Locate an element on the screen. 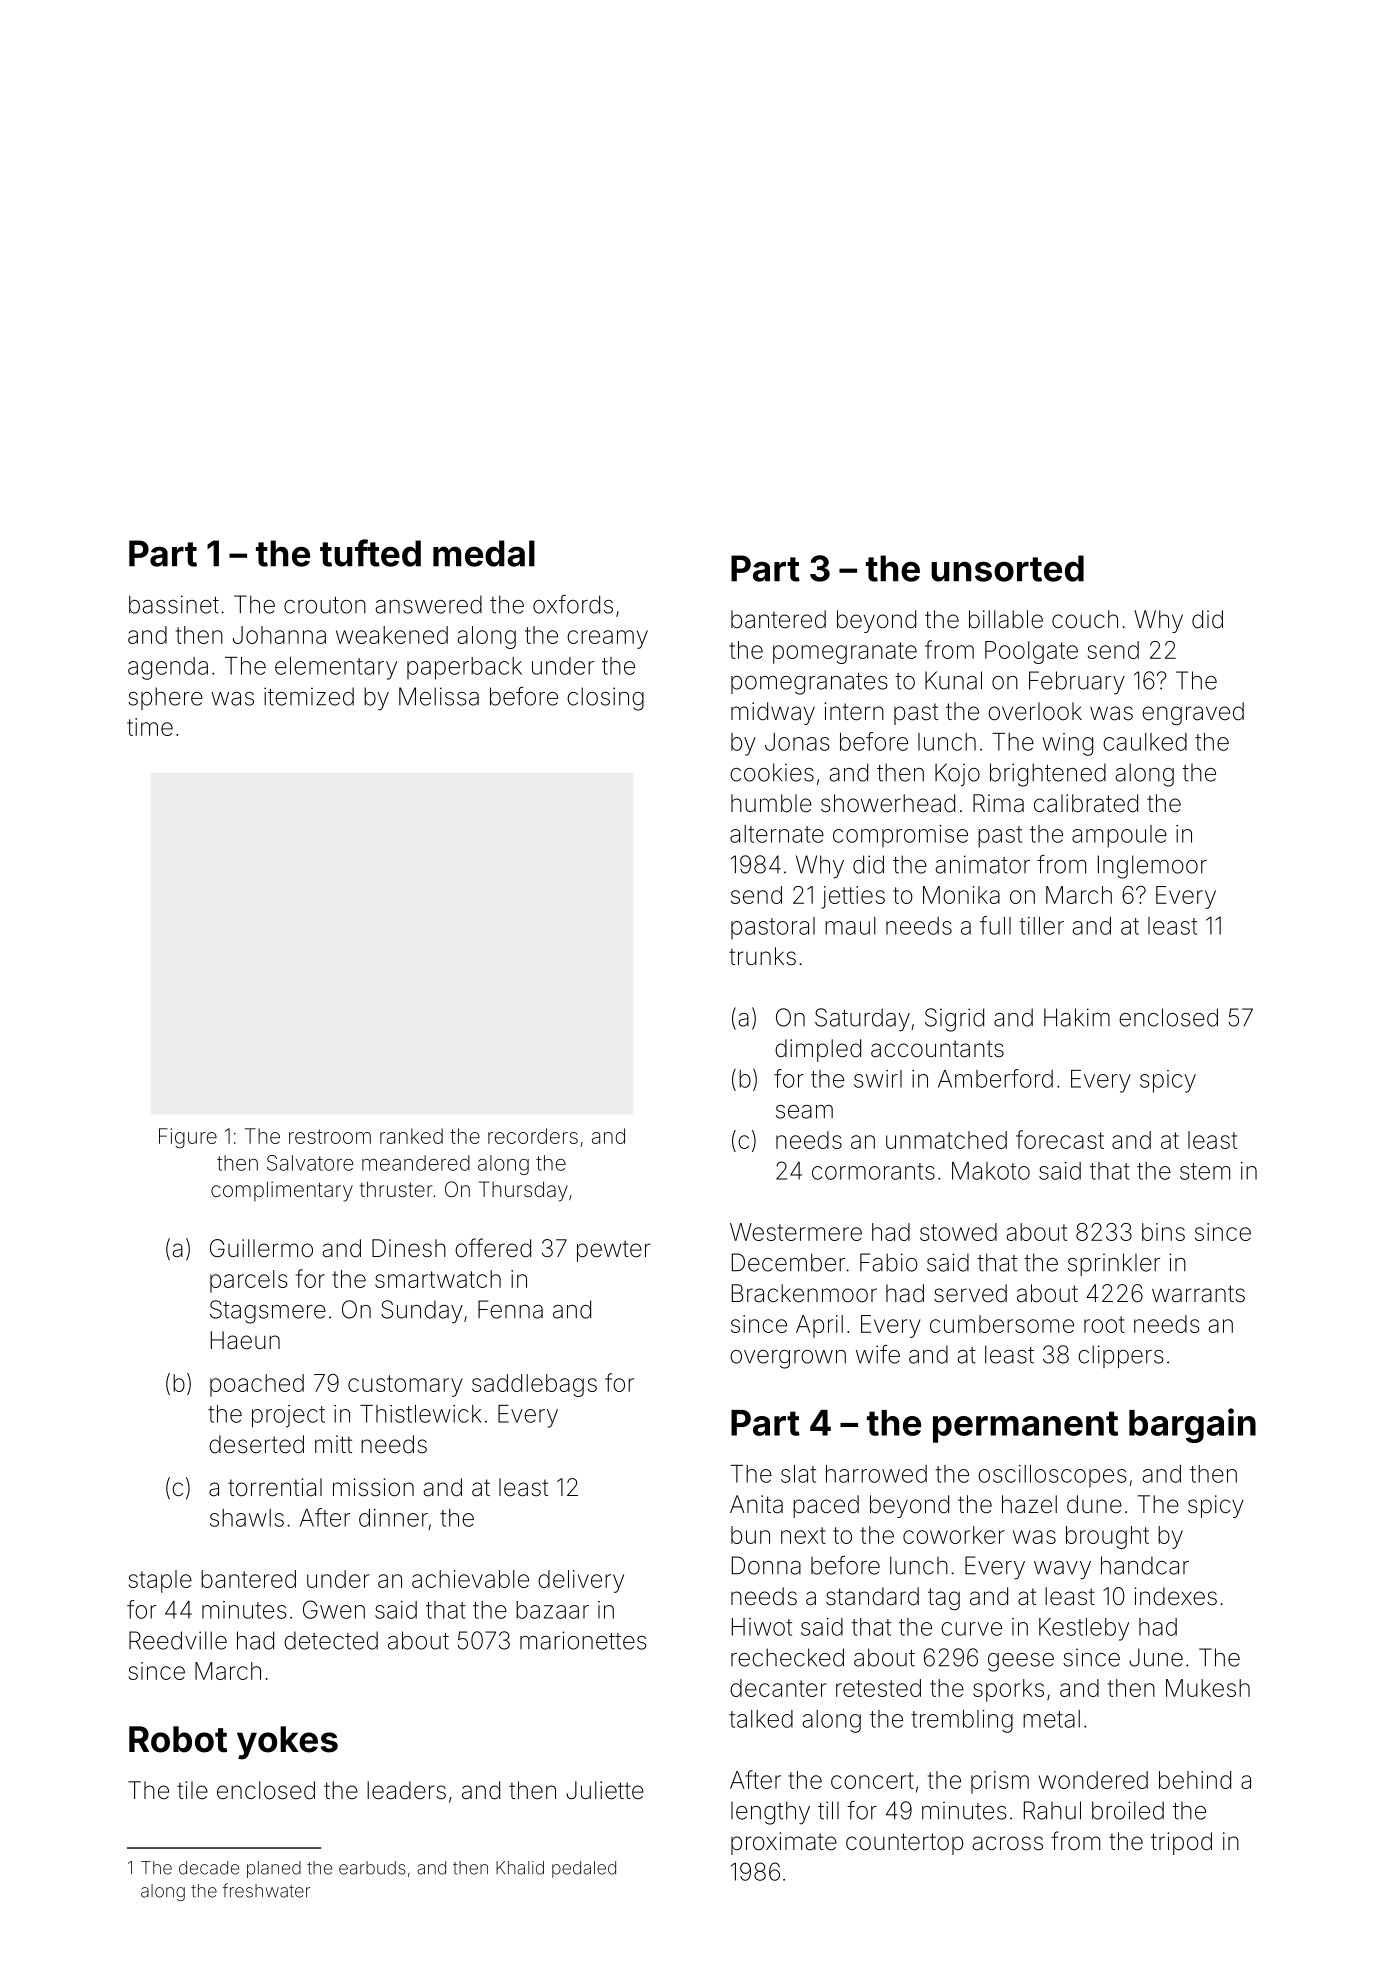 The height and width of the screenshot is (1969, 1386). unsorted is located at coordinates (1007, 568).
